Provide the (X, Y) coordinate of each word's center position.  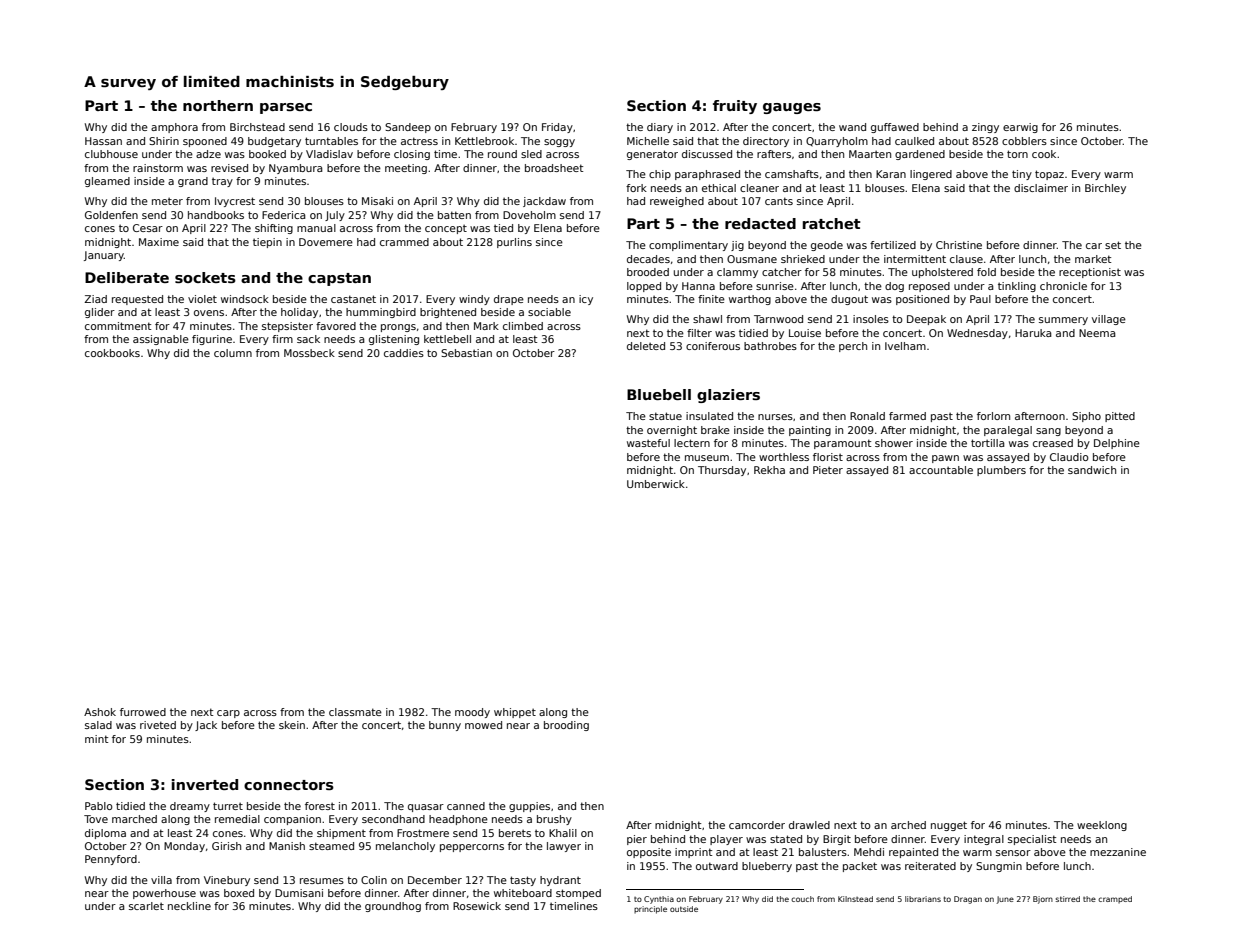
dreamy (190, 807)
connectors (289, 785)
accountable (941, 470)
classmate (355, 712)
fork (636, 188)
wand (852, 127)
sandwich (1092, 470)
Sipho (1086, 417)
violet (202, 299)
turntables (331, 141)
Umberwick (656, 484)
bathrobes (770, 346)
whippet (515, 713)
